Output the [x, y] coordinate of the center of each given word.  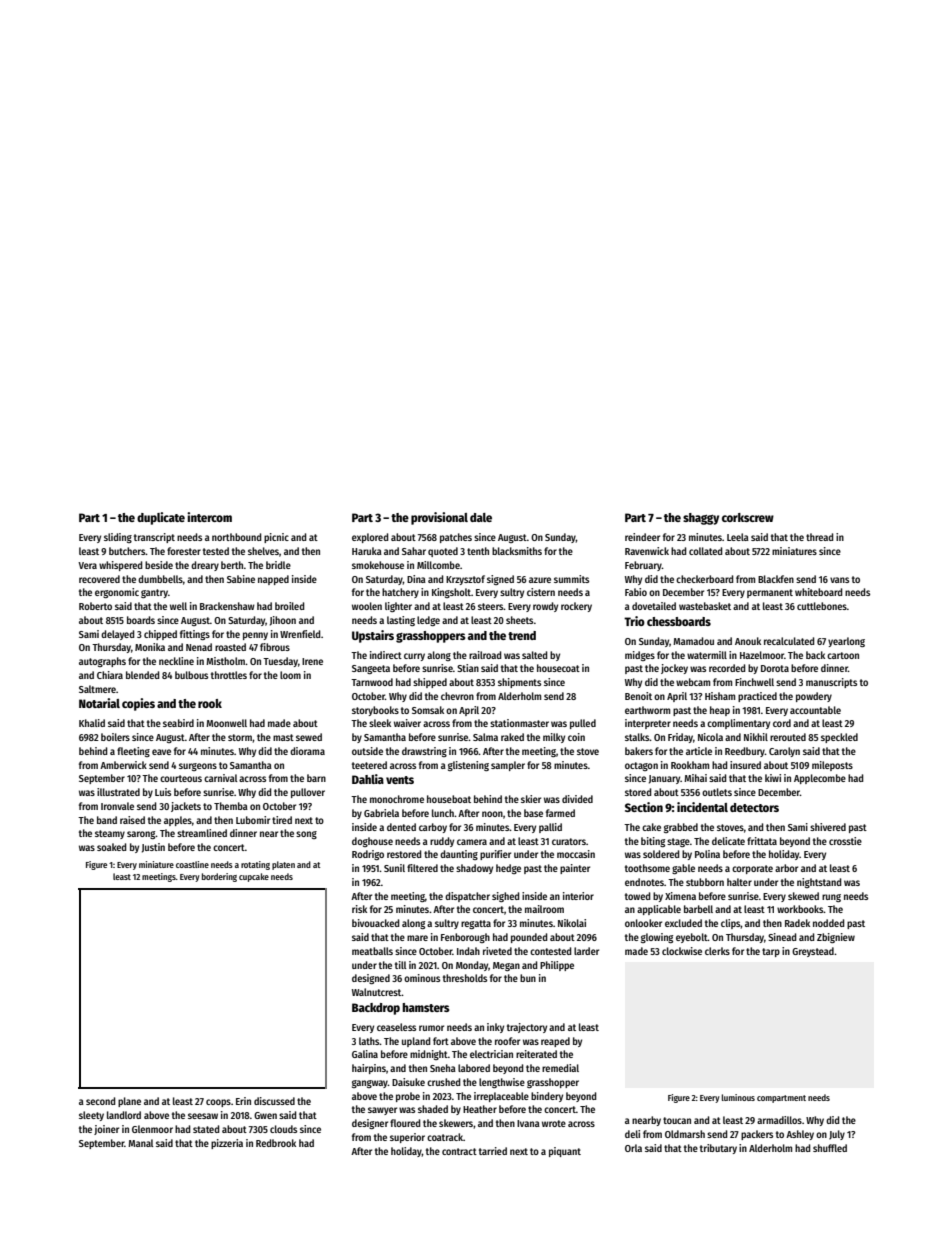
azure [540, 580]
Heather [480, 1109]
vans [839, 580]
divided [577, 799]
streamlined [202, 833]
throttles [229, 675]
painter [575, 869]
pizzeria [227, 1144]
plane [129, 1102]
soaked [111, 847]
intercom [209, 517]
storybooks [375, 711]
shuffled [830, 1148]
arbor [786, 868]
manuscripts [831, 683]
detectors [754, 807]
